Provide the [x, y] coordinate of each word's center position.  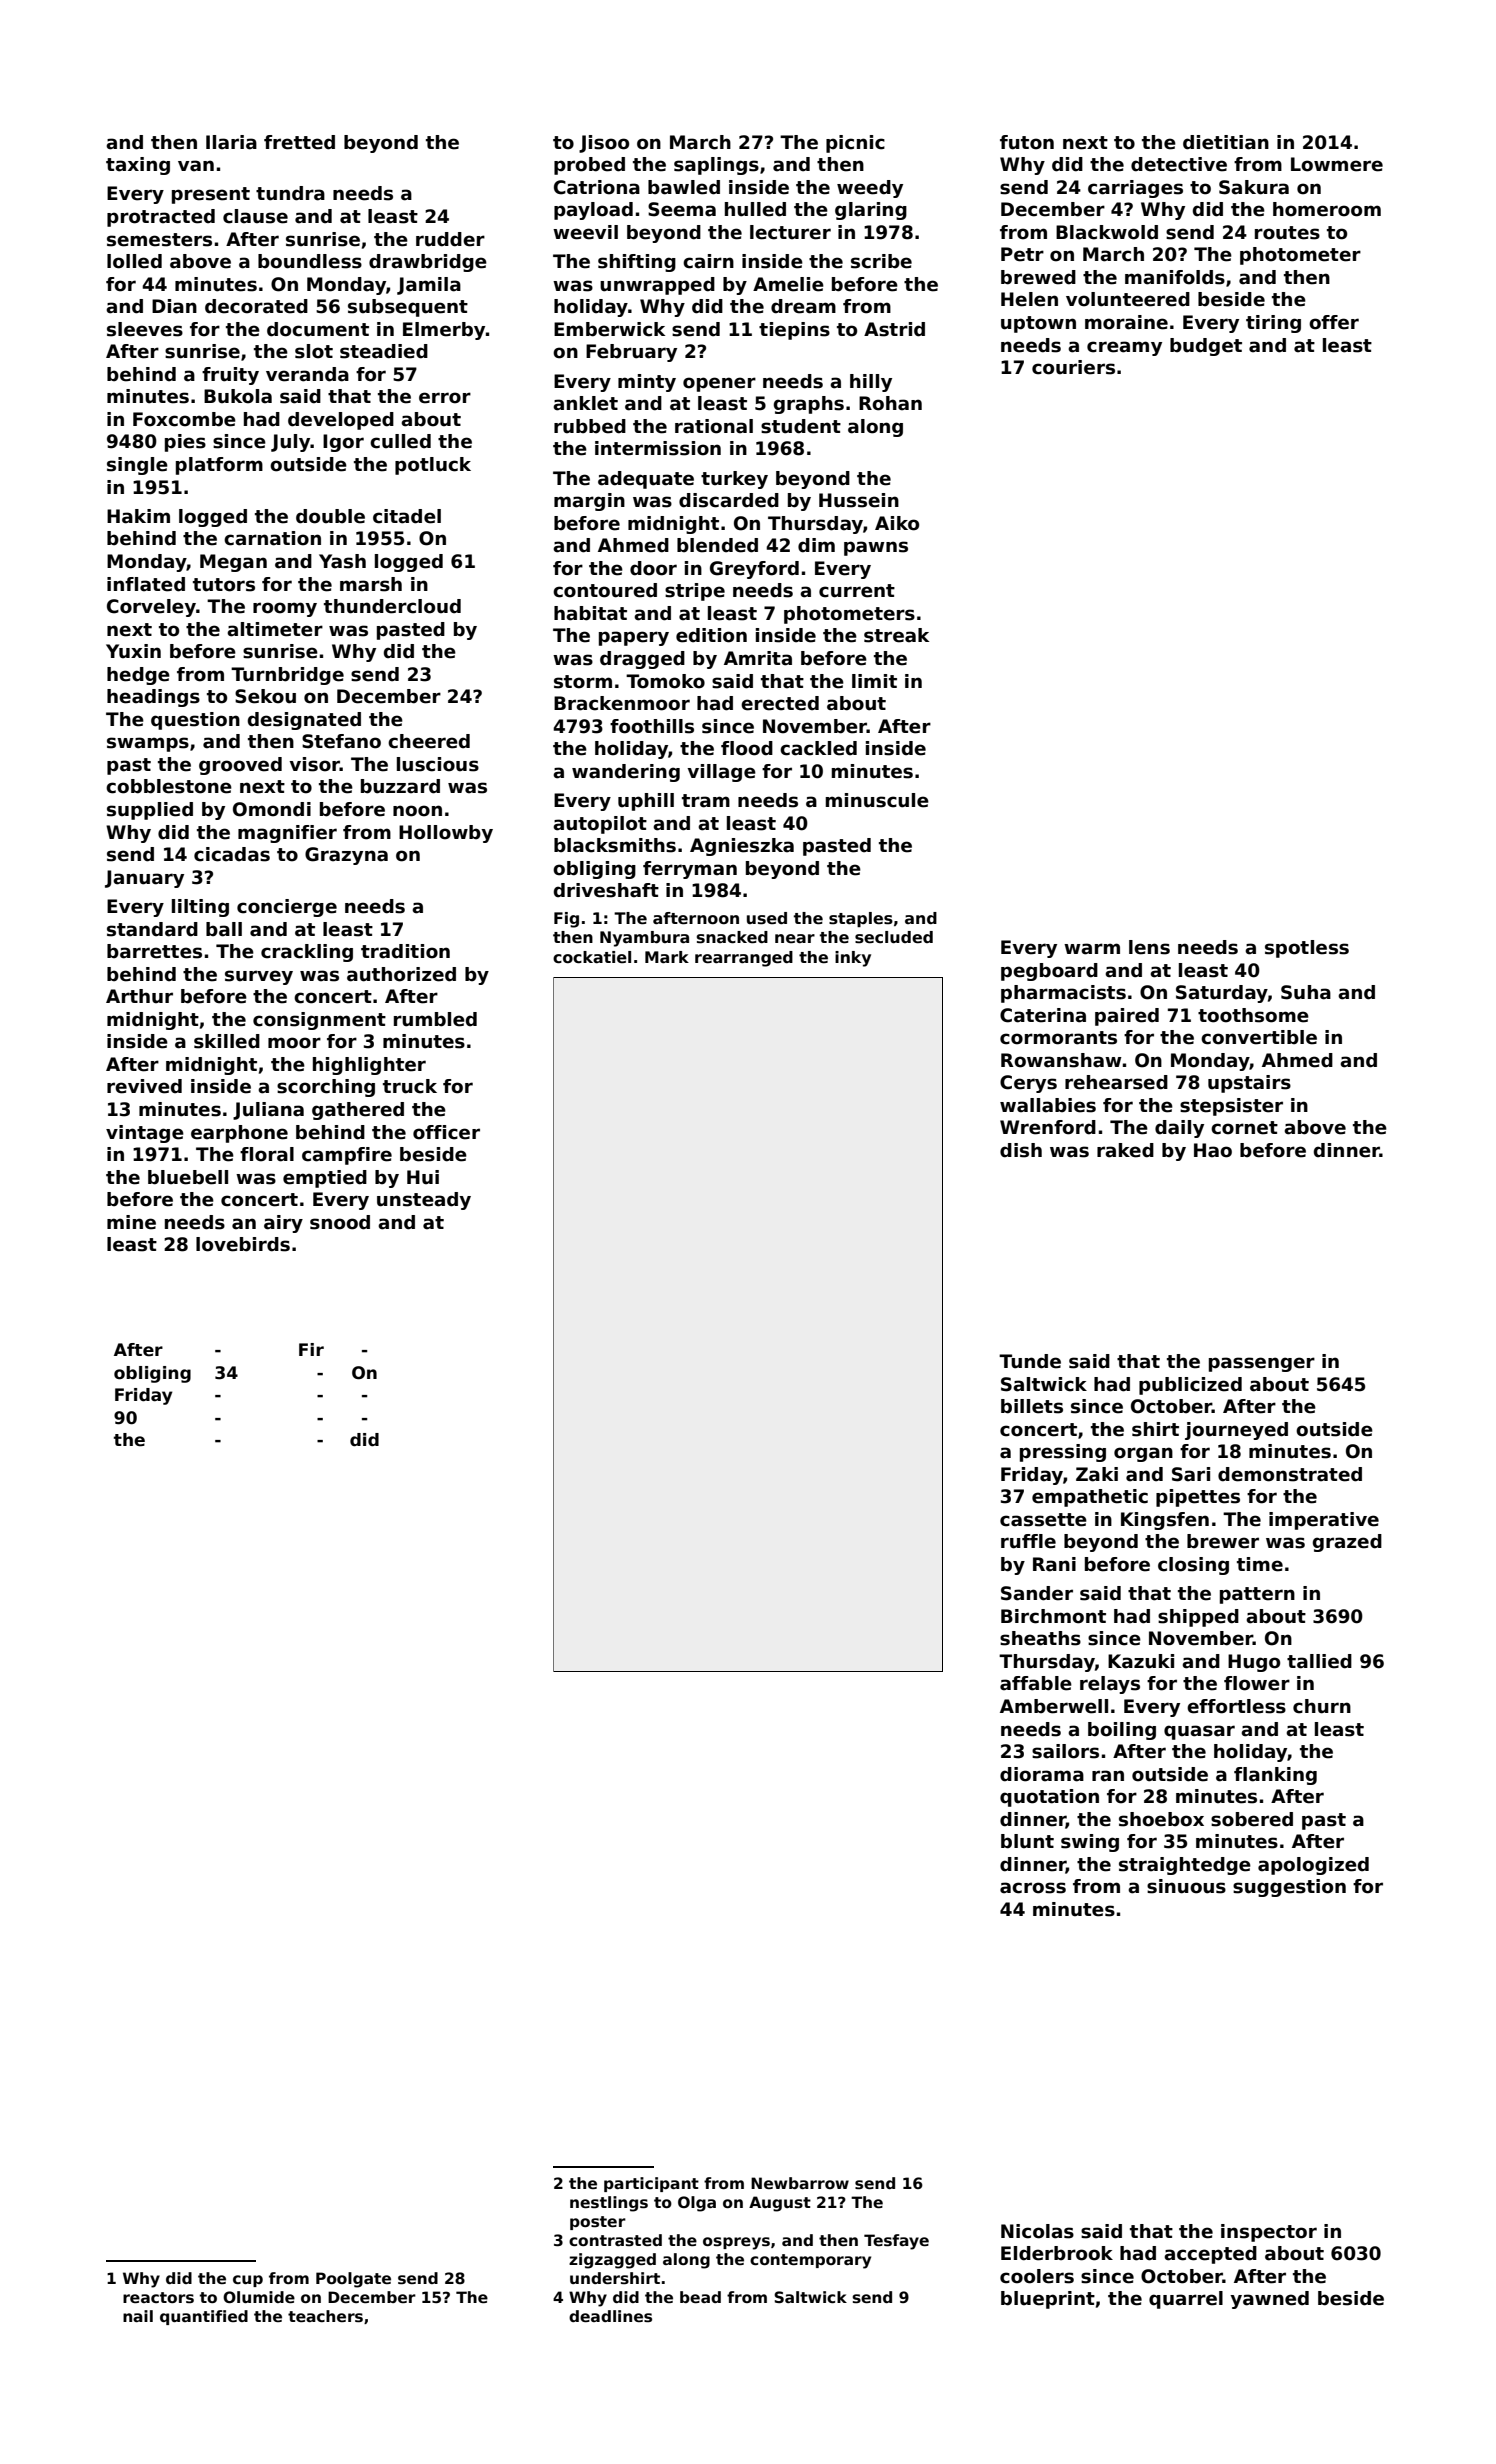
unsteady [424, 1201]
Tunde [1030, 1361]
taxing [138, 166]
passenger [1262, 1364]
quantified [204, 2317]
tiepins [794, 331]
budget [1206, 347]
